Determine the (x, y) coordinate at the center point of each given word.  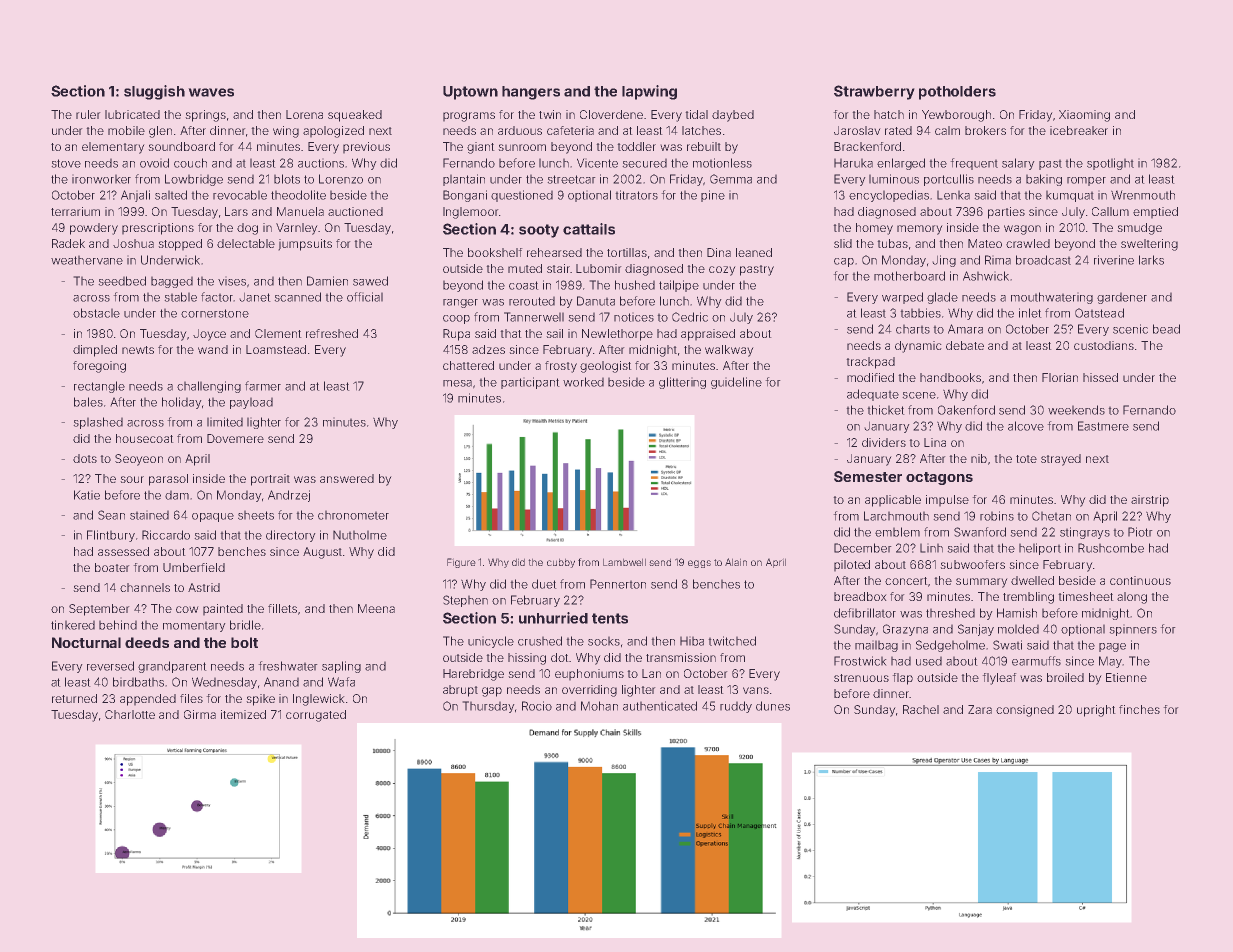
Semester (868, 476)
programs (469, 117)
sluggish (154, 92)
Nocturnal (86, 642)
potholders (957, 93)
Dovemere (235, 438)
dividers (884, 442)
